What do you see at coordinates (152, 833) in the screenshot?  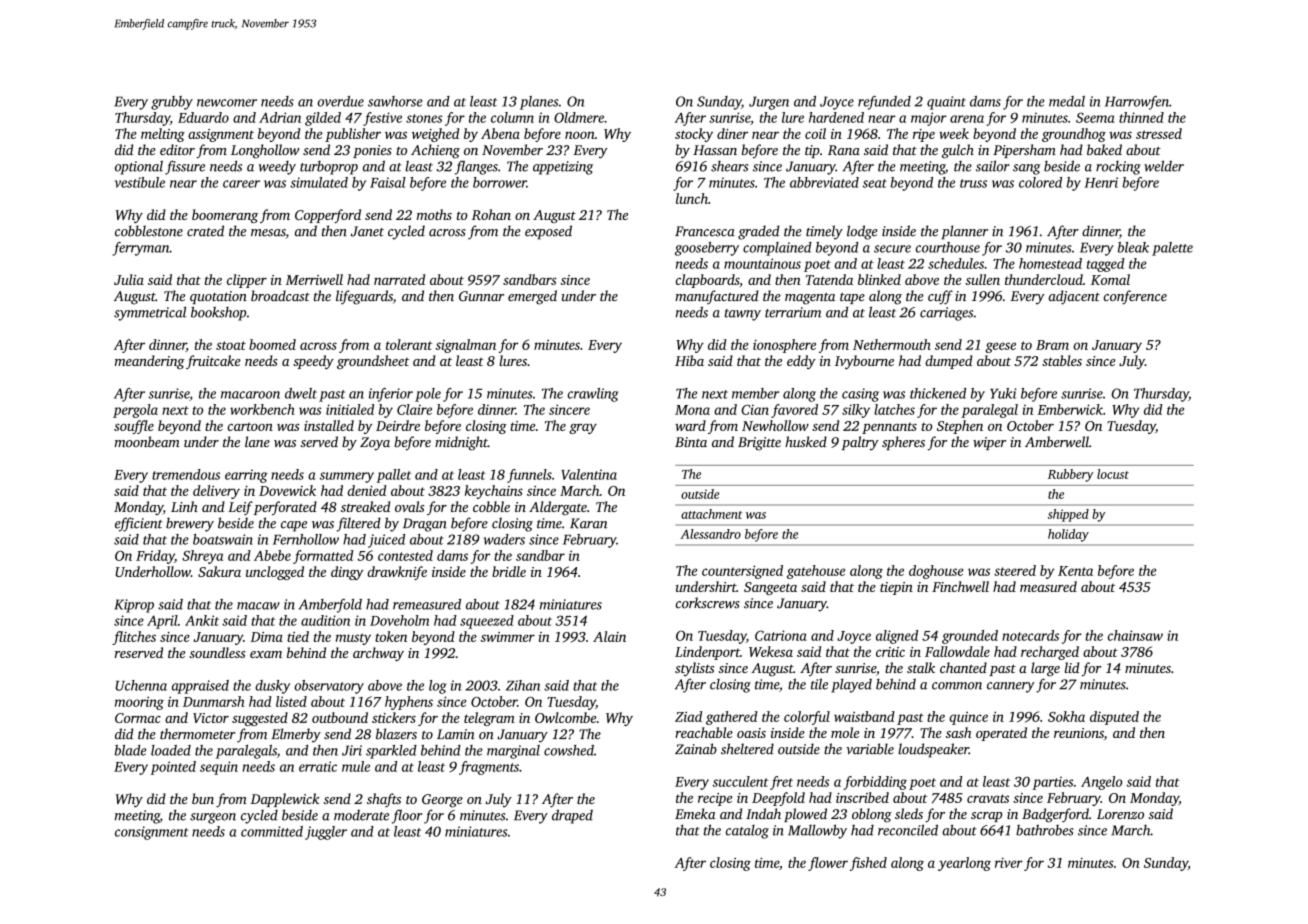 I see `consignment` at bounding box center [152, 833].
